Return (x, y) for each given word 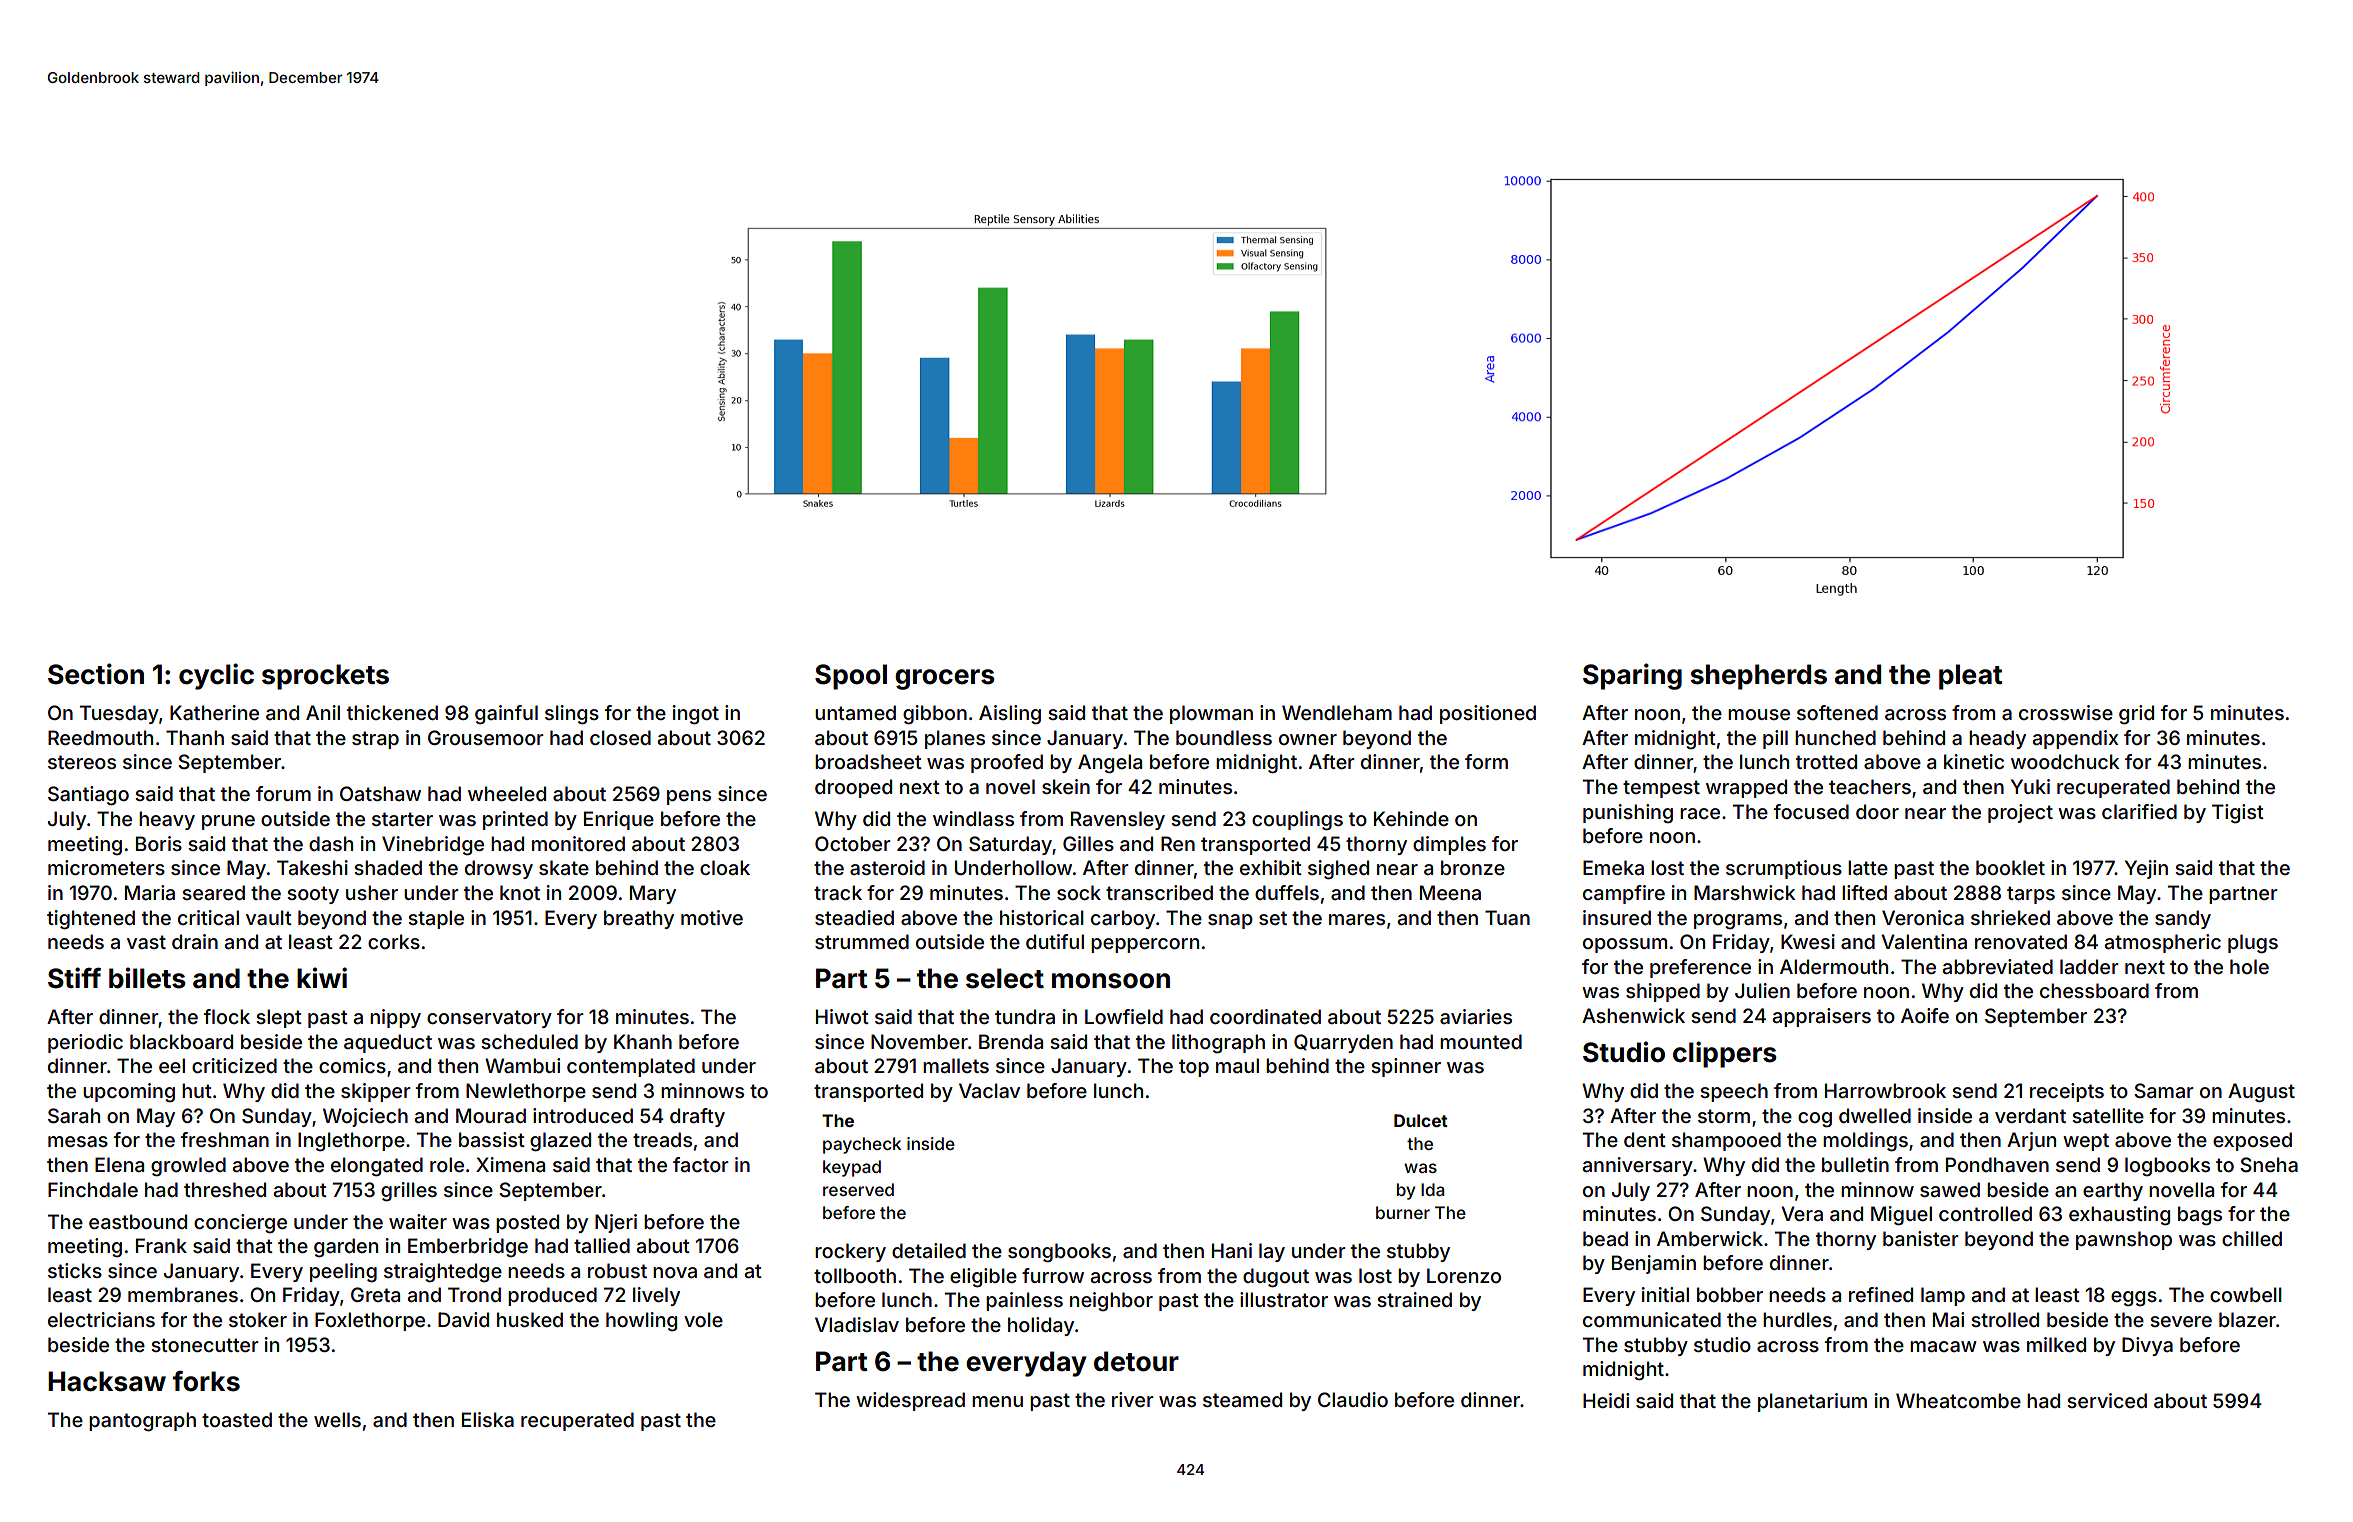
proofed (1007, 763)
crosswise (2066, 712)
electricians (101, 1319)
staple (436, 919)
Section (96, 674)
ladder (2089, 966)
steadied (854, 917)
